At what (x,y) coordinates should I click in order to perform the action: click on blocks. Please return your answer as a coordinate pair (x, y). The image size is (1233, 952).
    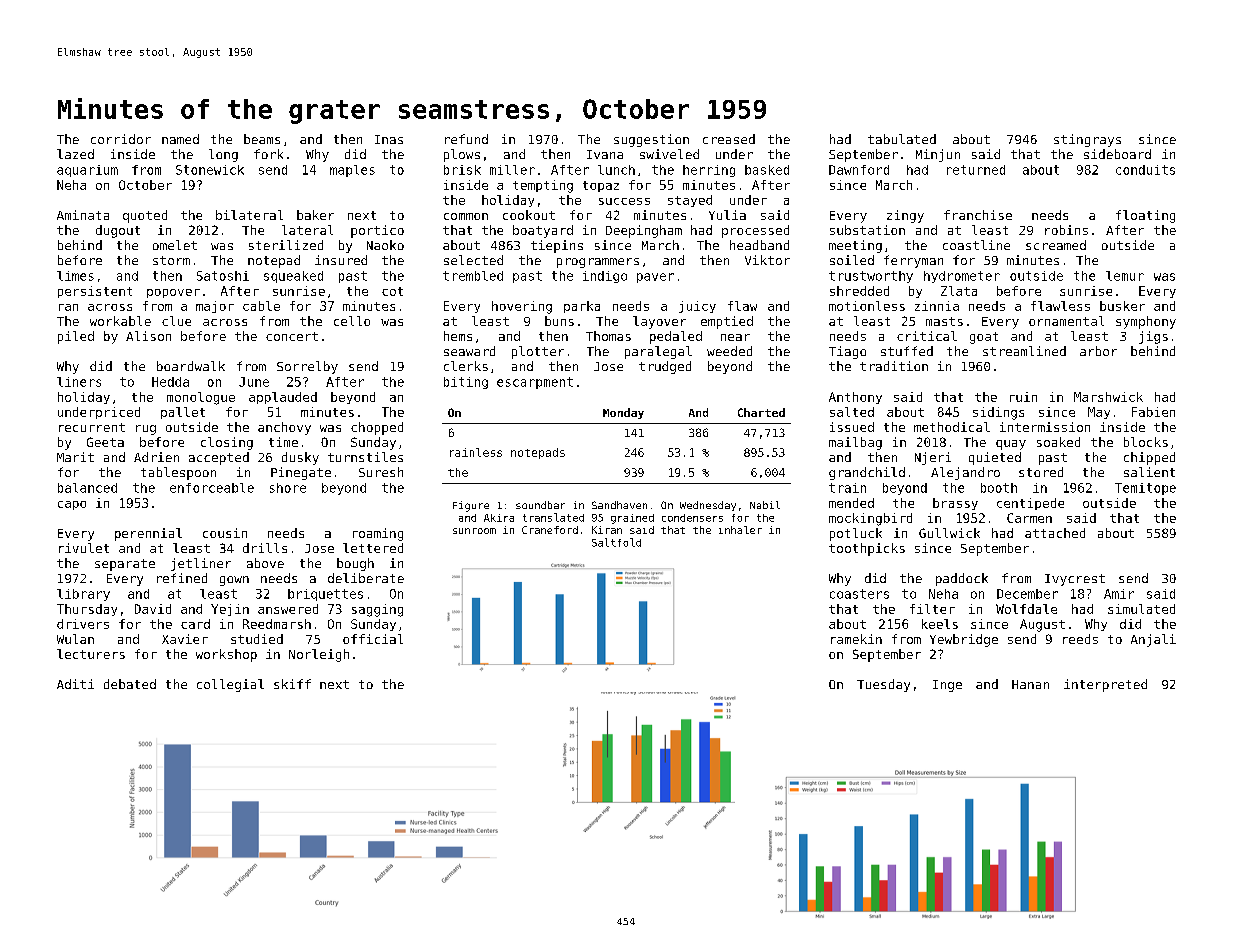
    Looking at the image, I should click on (1146, 442).
